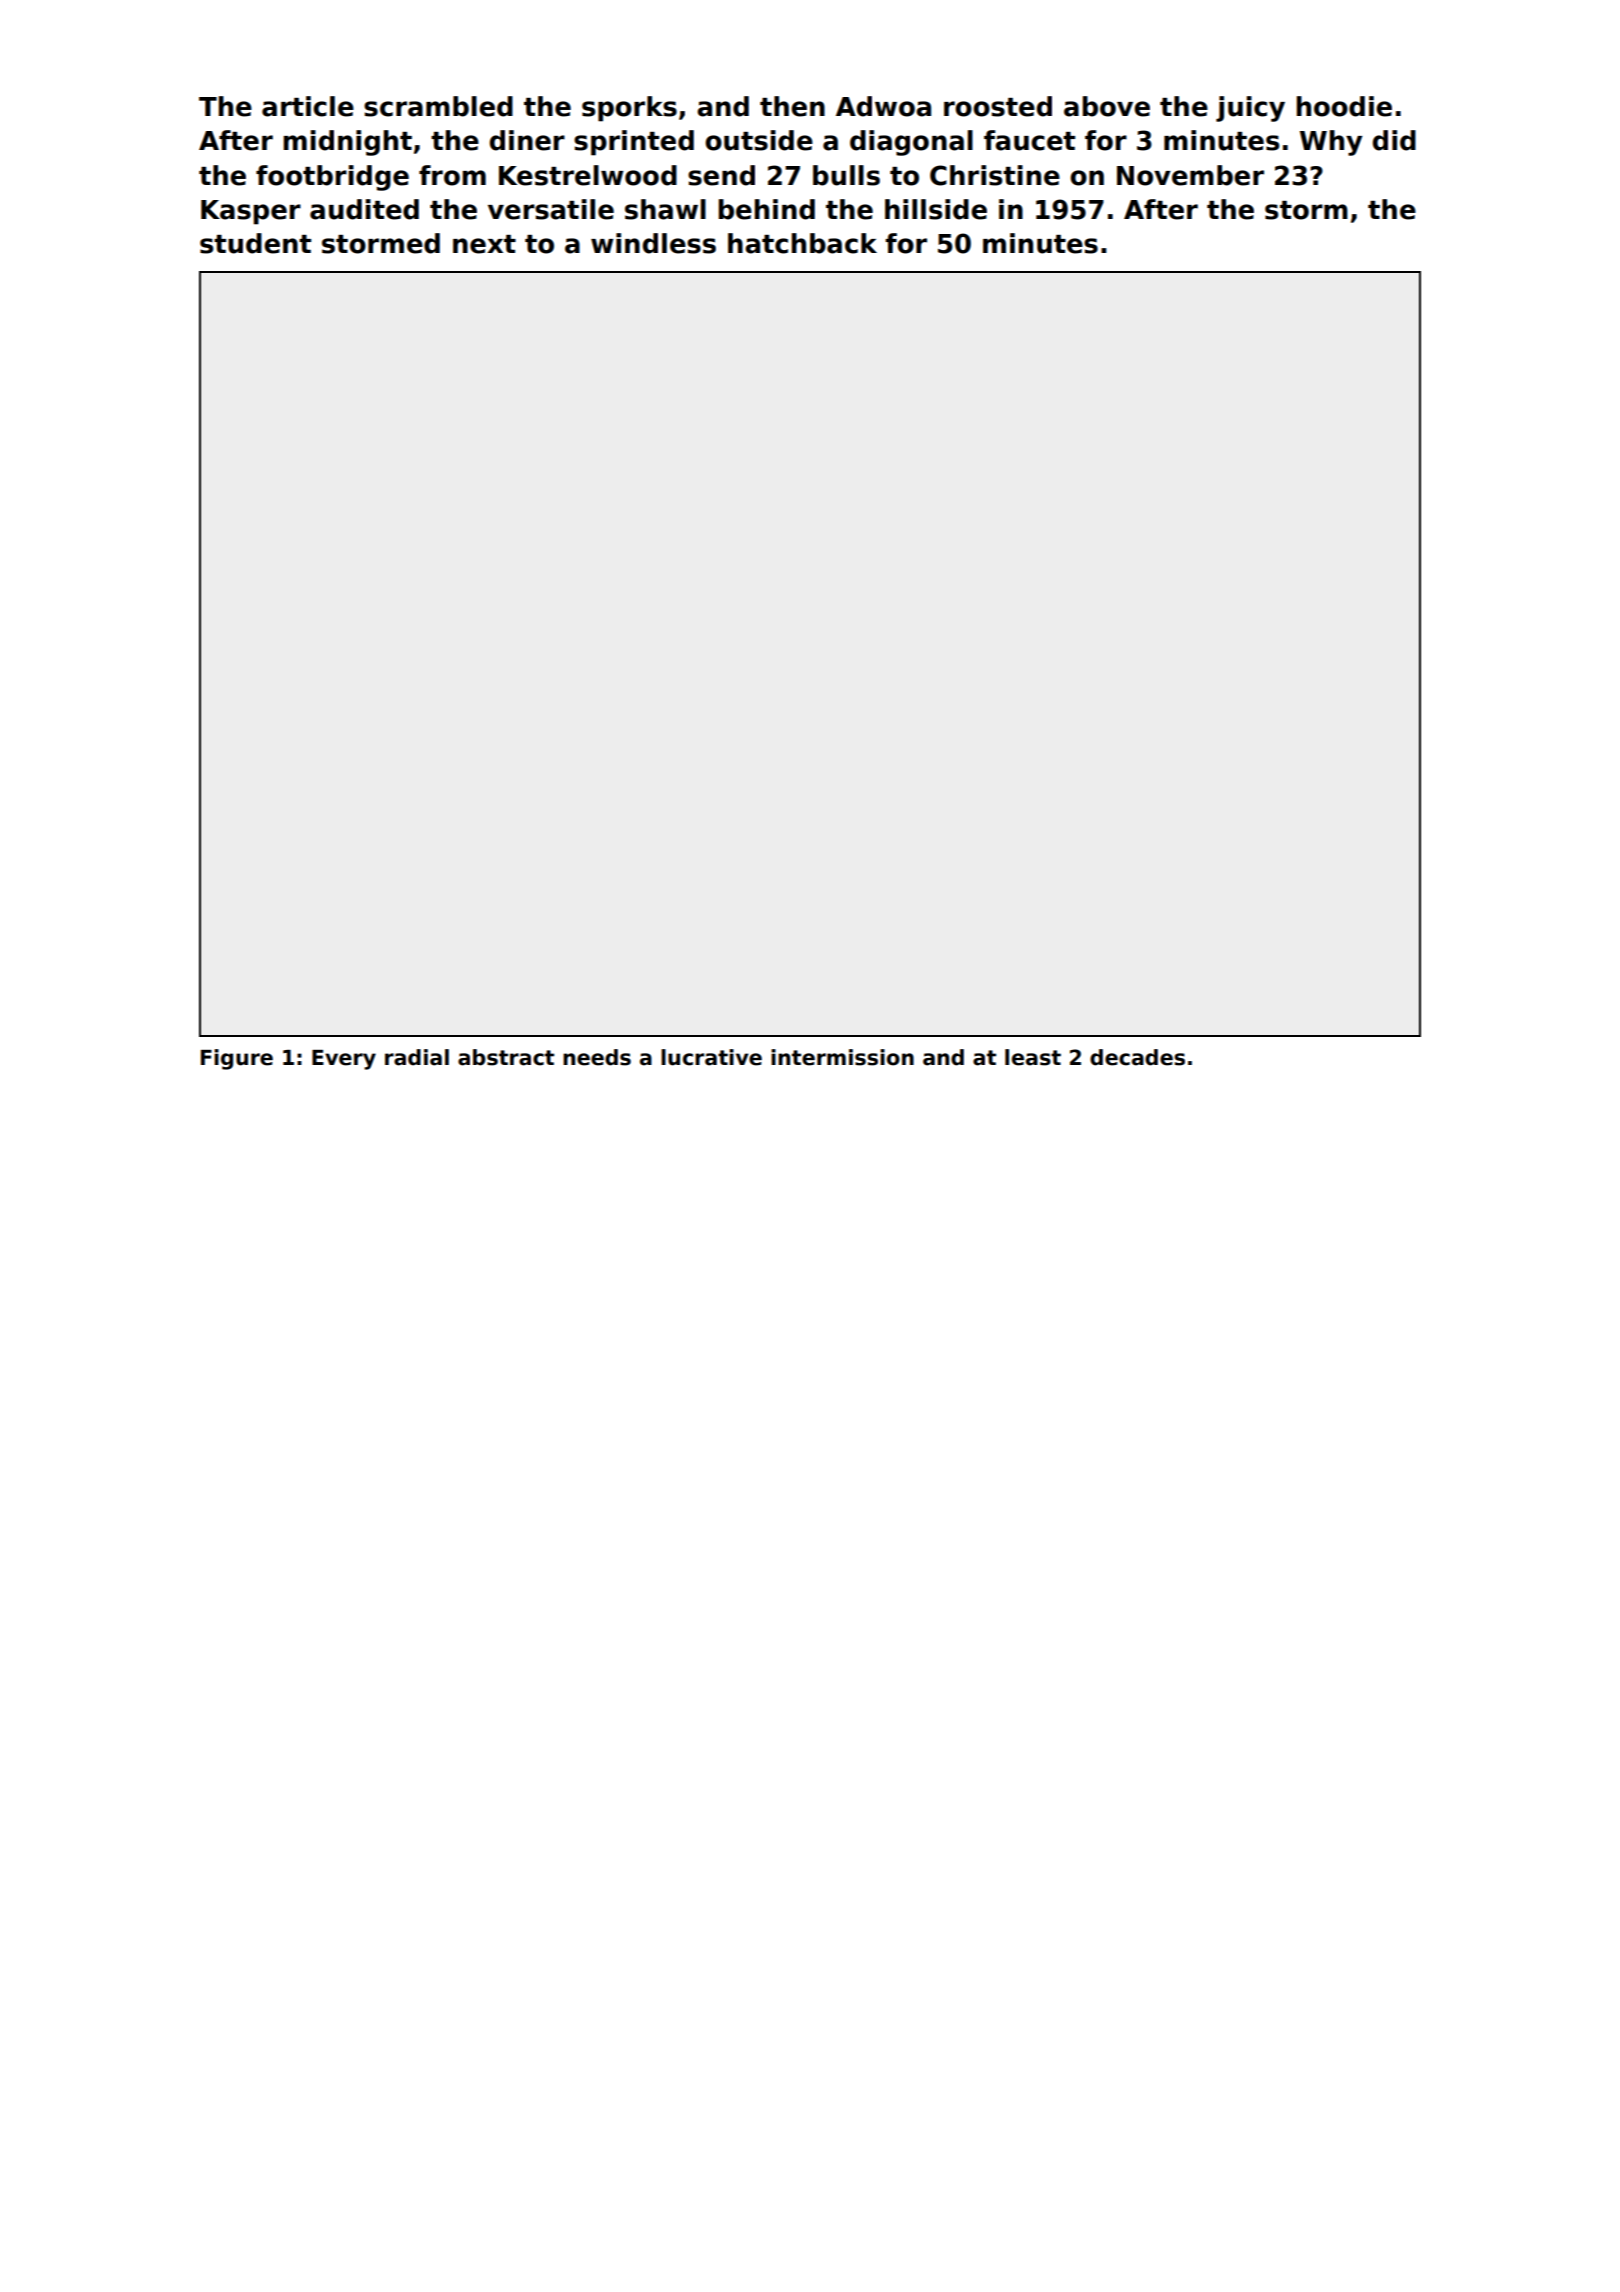  Describe the element at coordinates (802, 243) in the screenshot. I see `hatchback` at that location.
